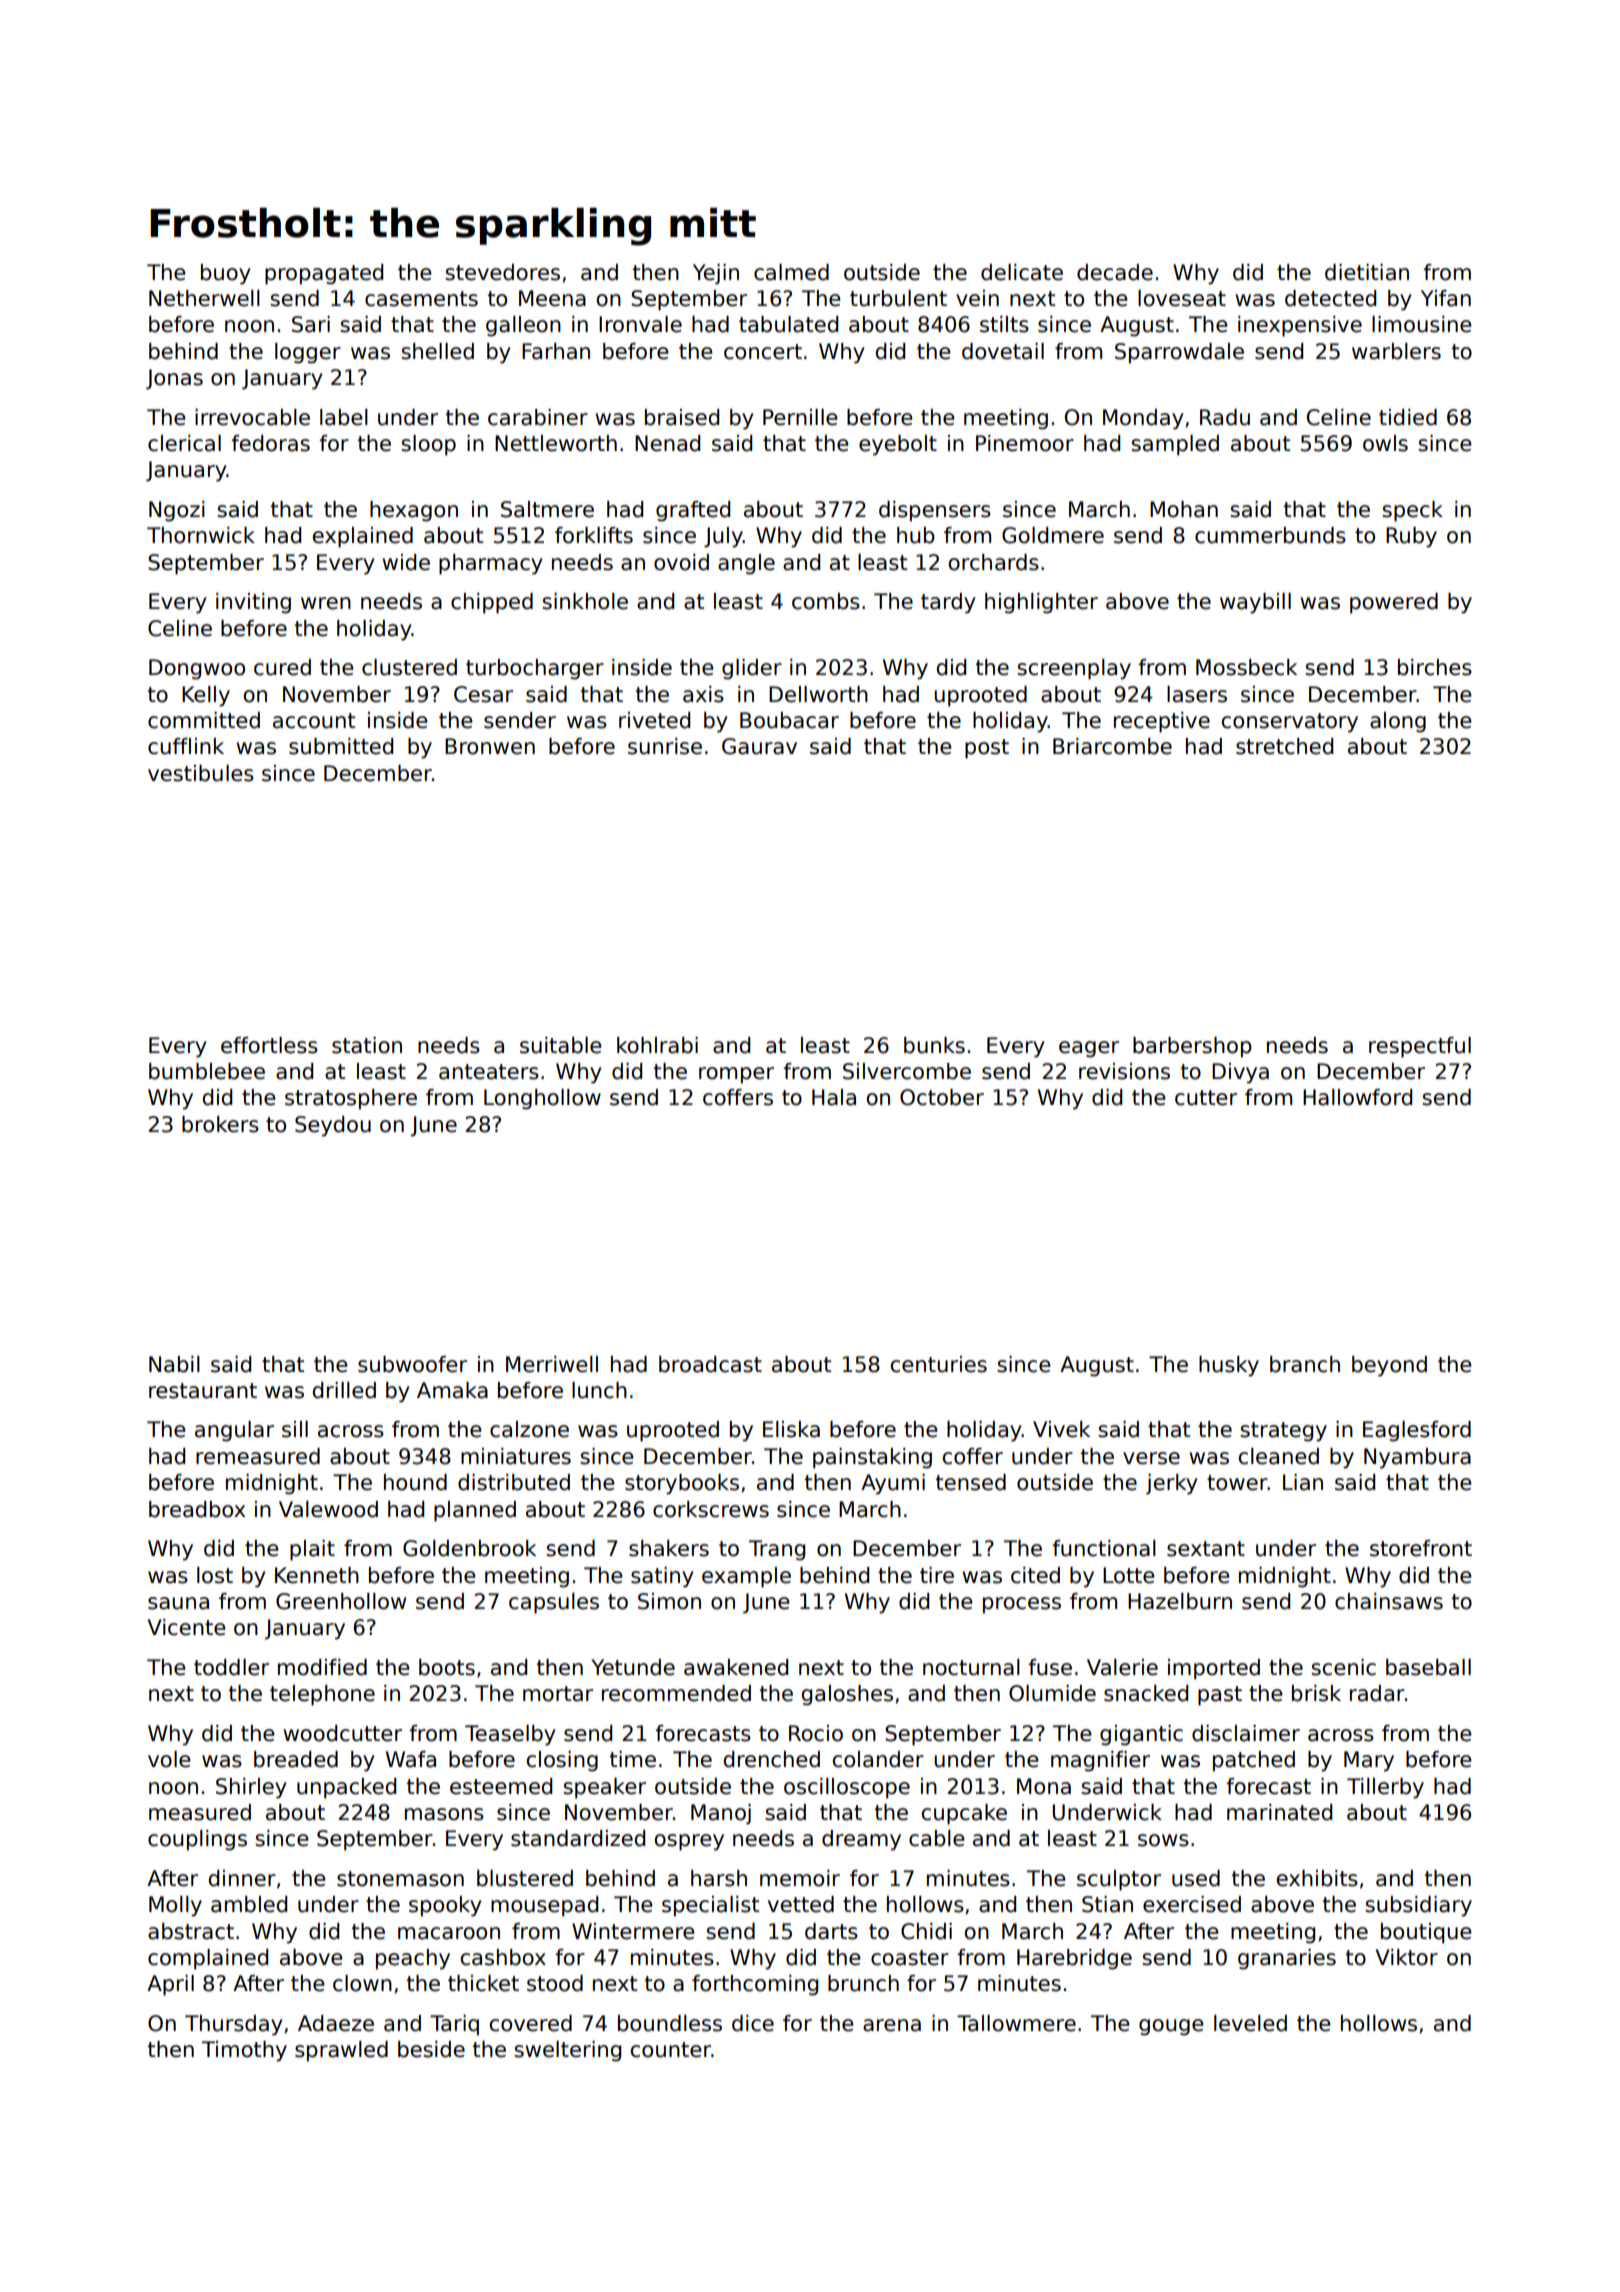  I want to click on tire, so click(937, 1575).
